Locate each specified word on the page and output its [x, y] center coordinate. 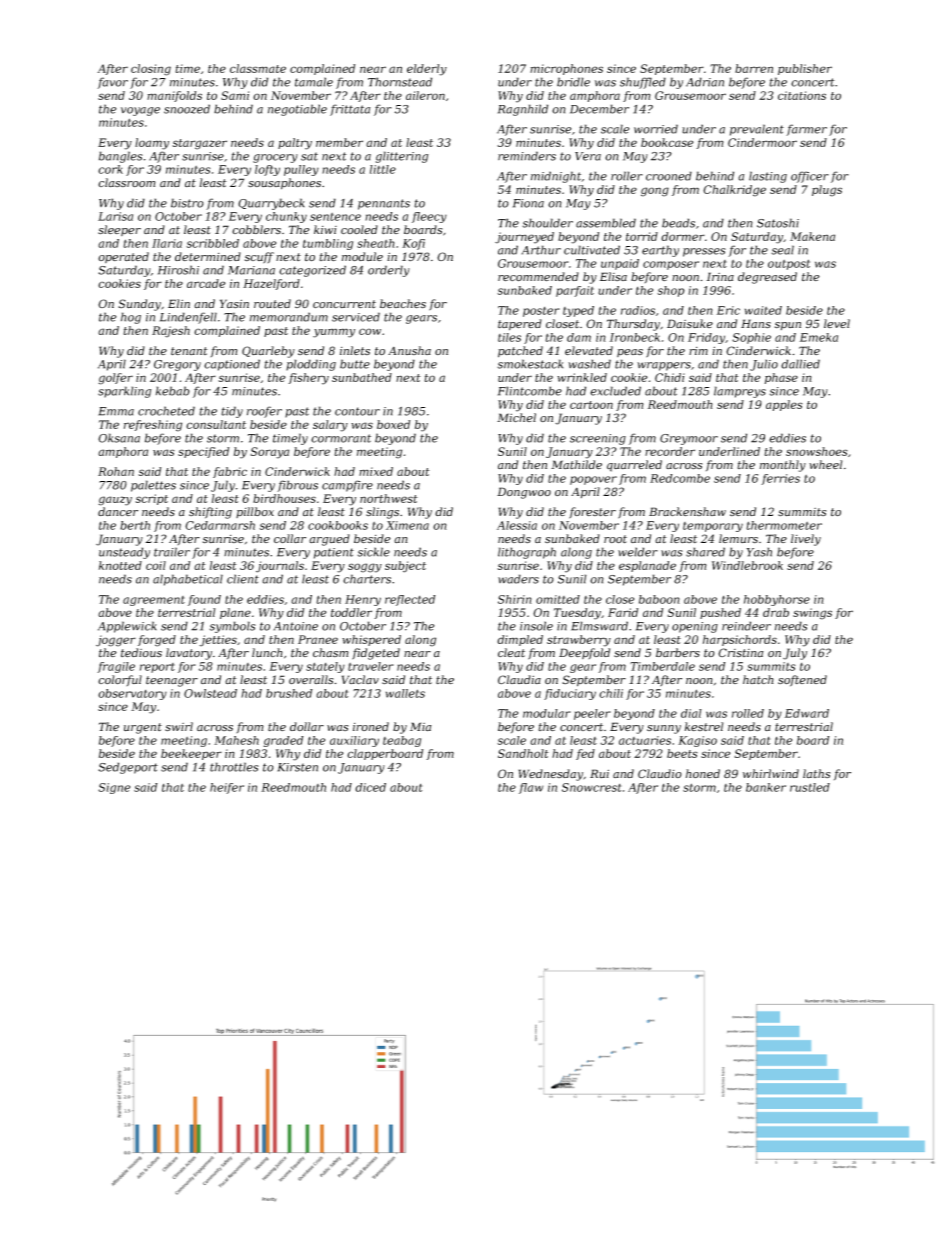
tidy [232, 412]
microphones [566, 69]
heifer [227, 788]
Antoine [296, 626]
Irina [720, 276]
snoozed [187, 109]
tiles [509, 337]
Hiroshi [178, 270]
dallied [800, 364]
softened [802, 681]
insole [536, 626]
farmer [806, 130]
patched [520, 352]
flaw [531, 788]
